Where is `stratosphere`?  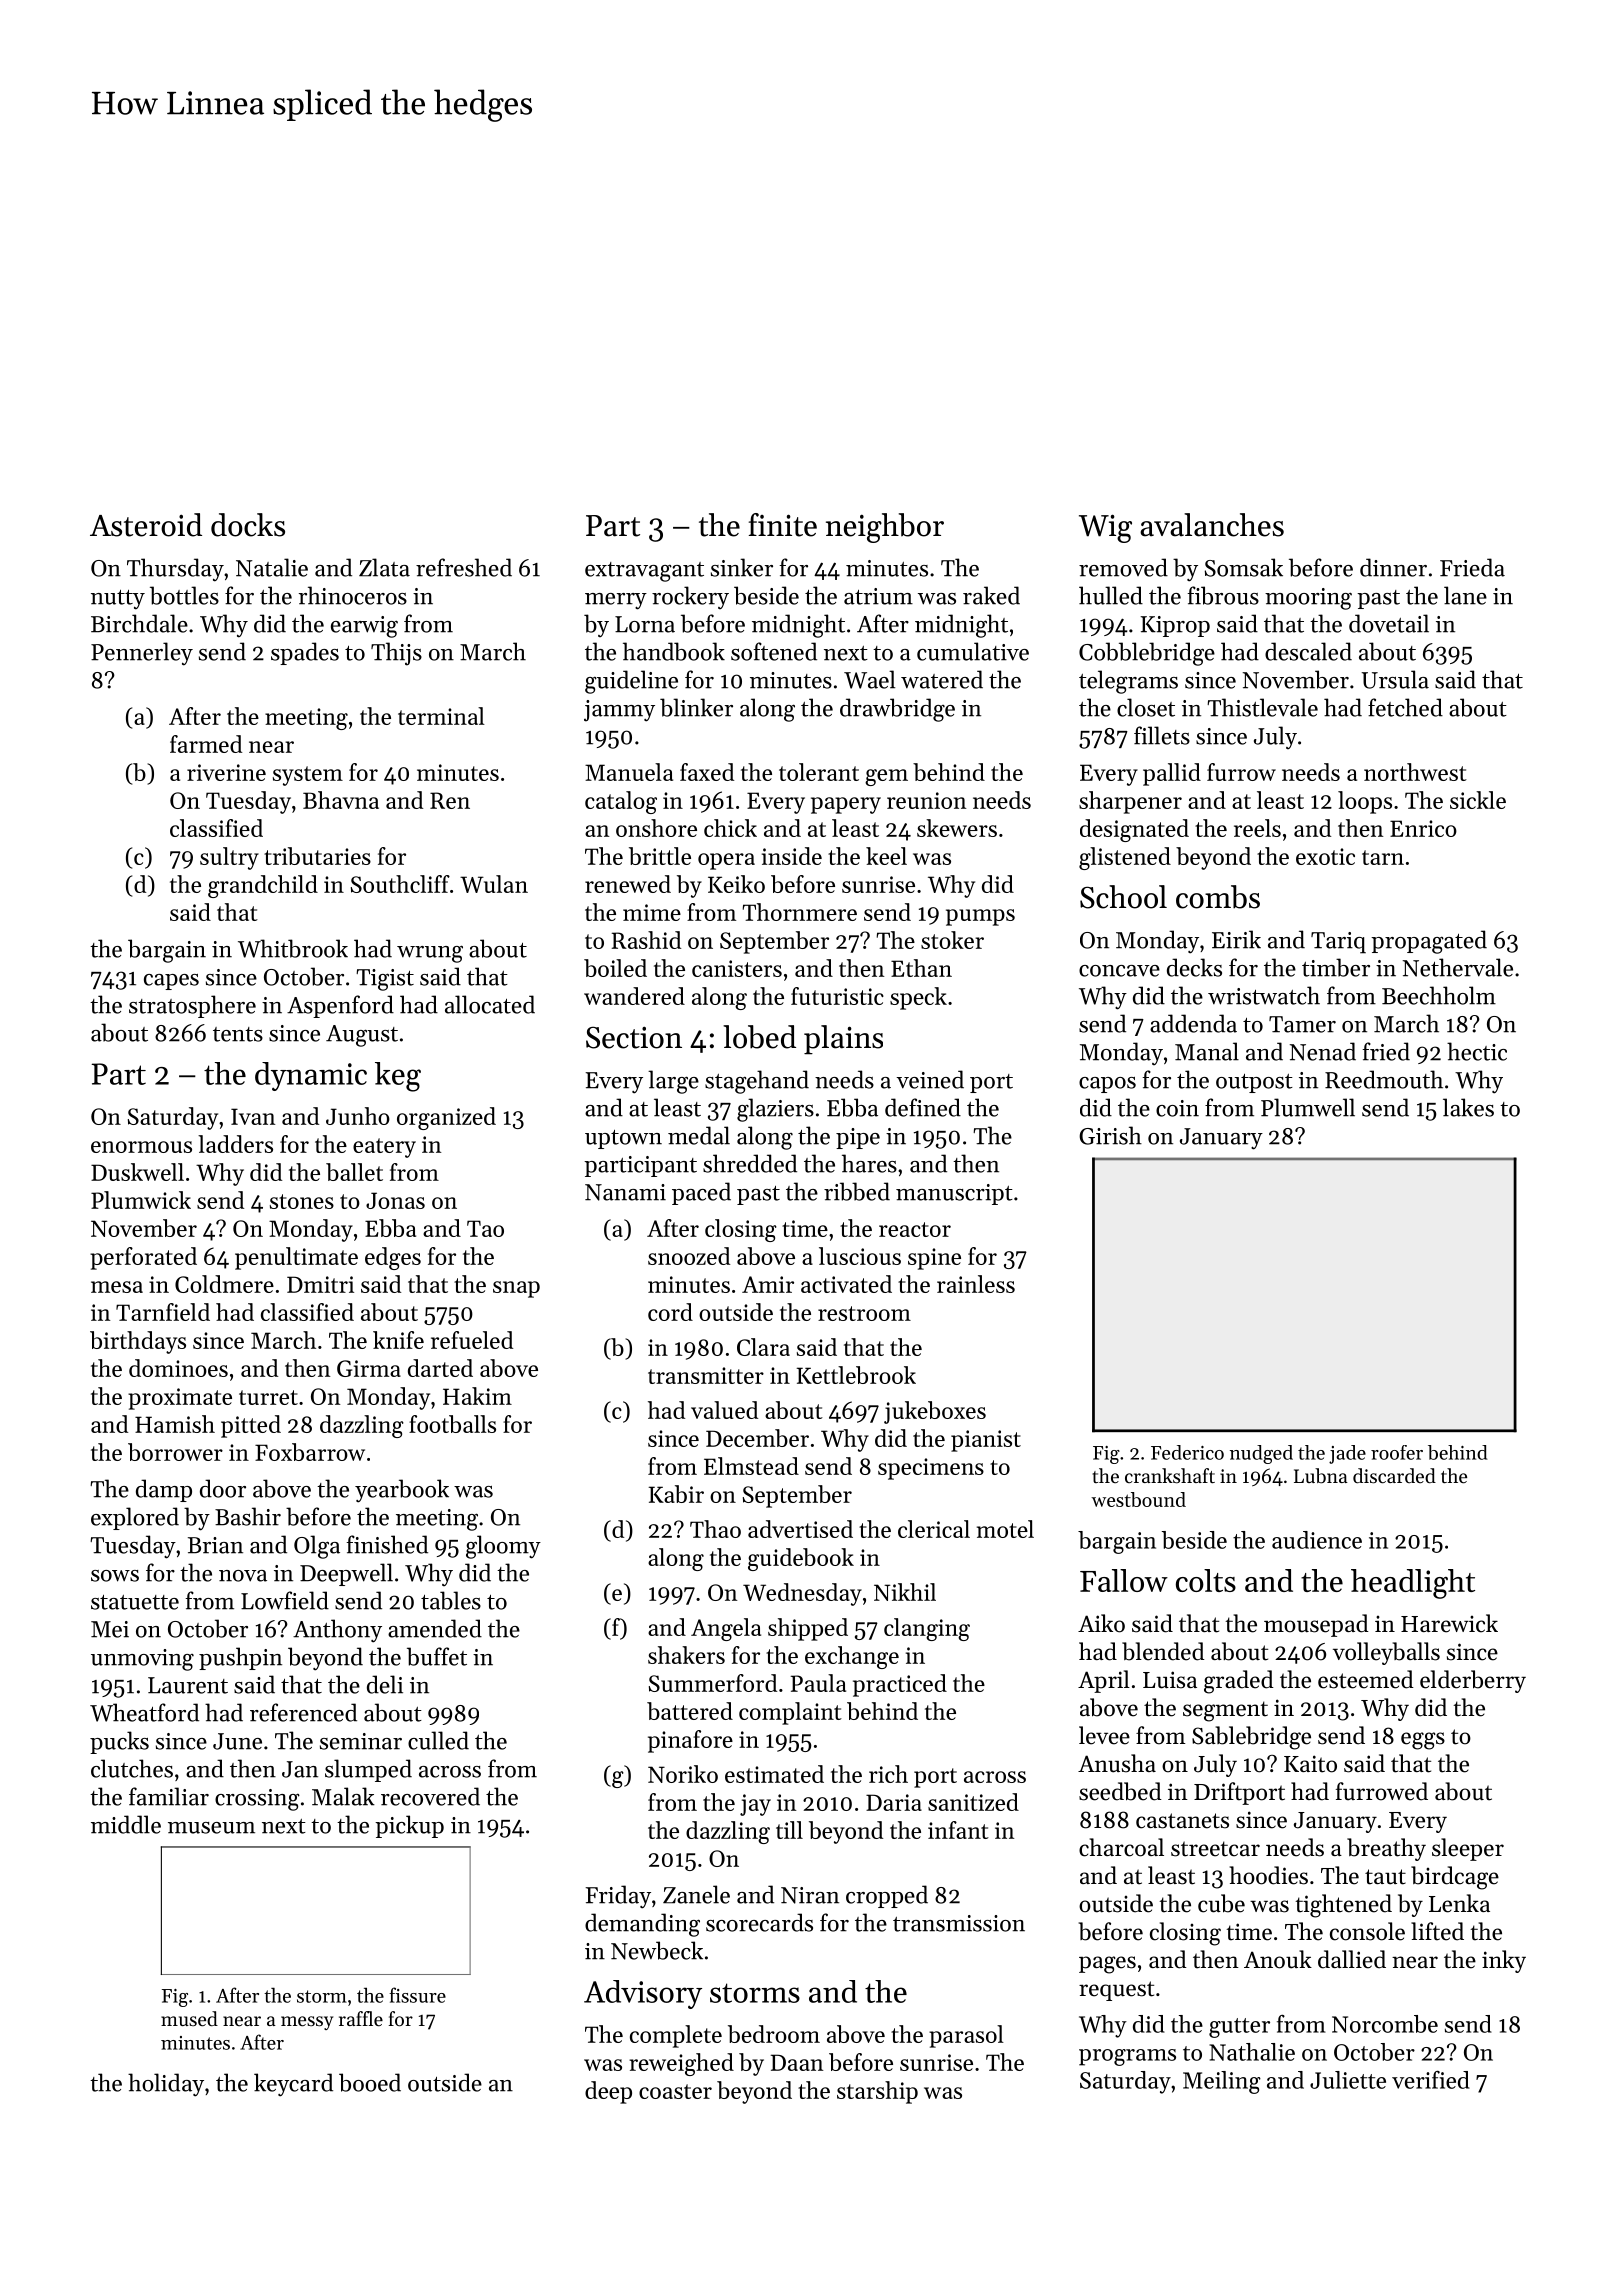 stratosphere is located at coordinates (192, 1006).
